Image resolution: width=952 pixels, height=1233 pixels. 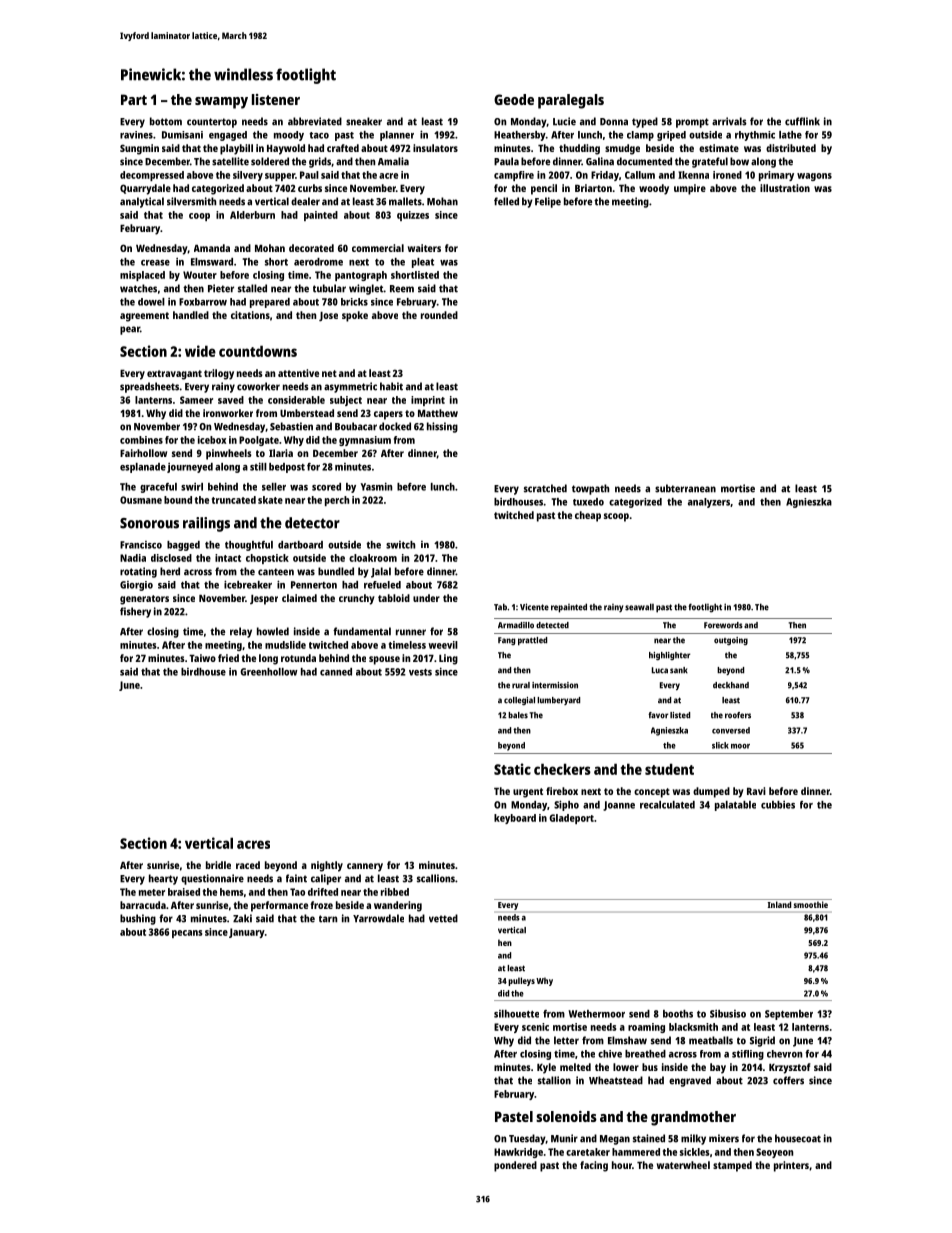 I want to click on sneaker, so click(x=364, y=121).
